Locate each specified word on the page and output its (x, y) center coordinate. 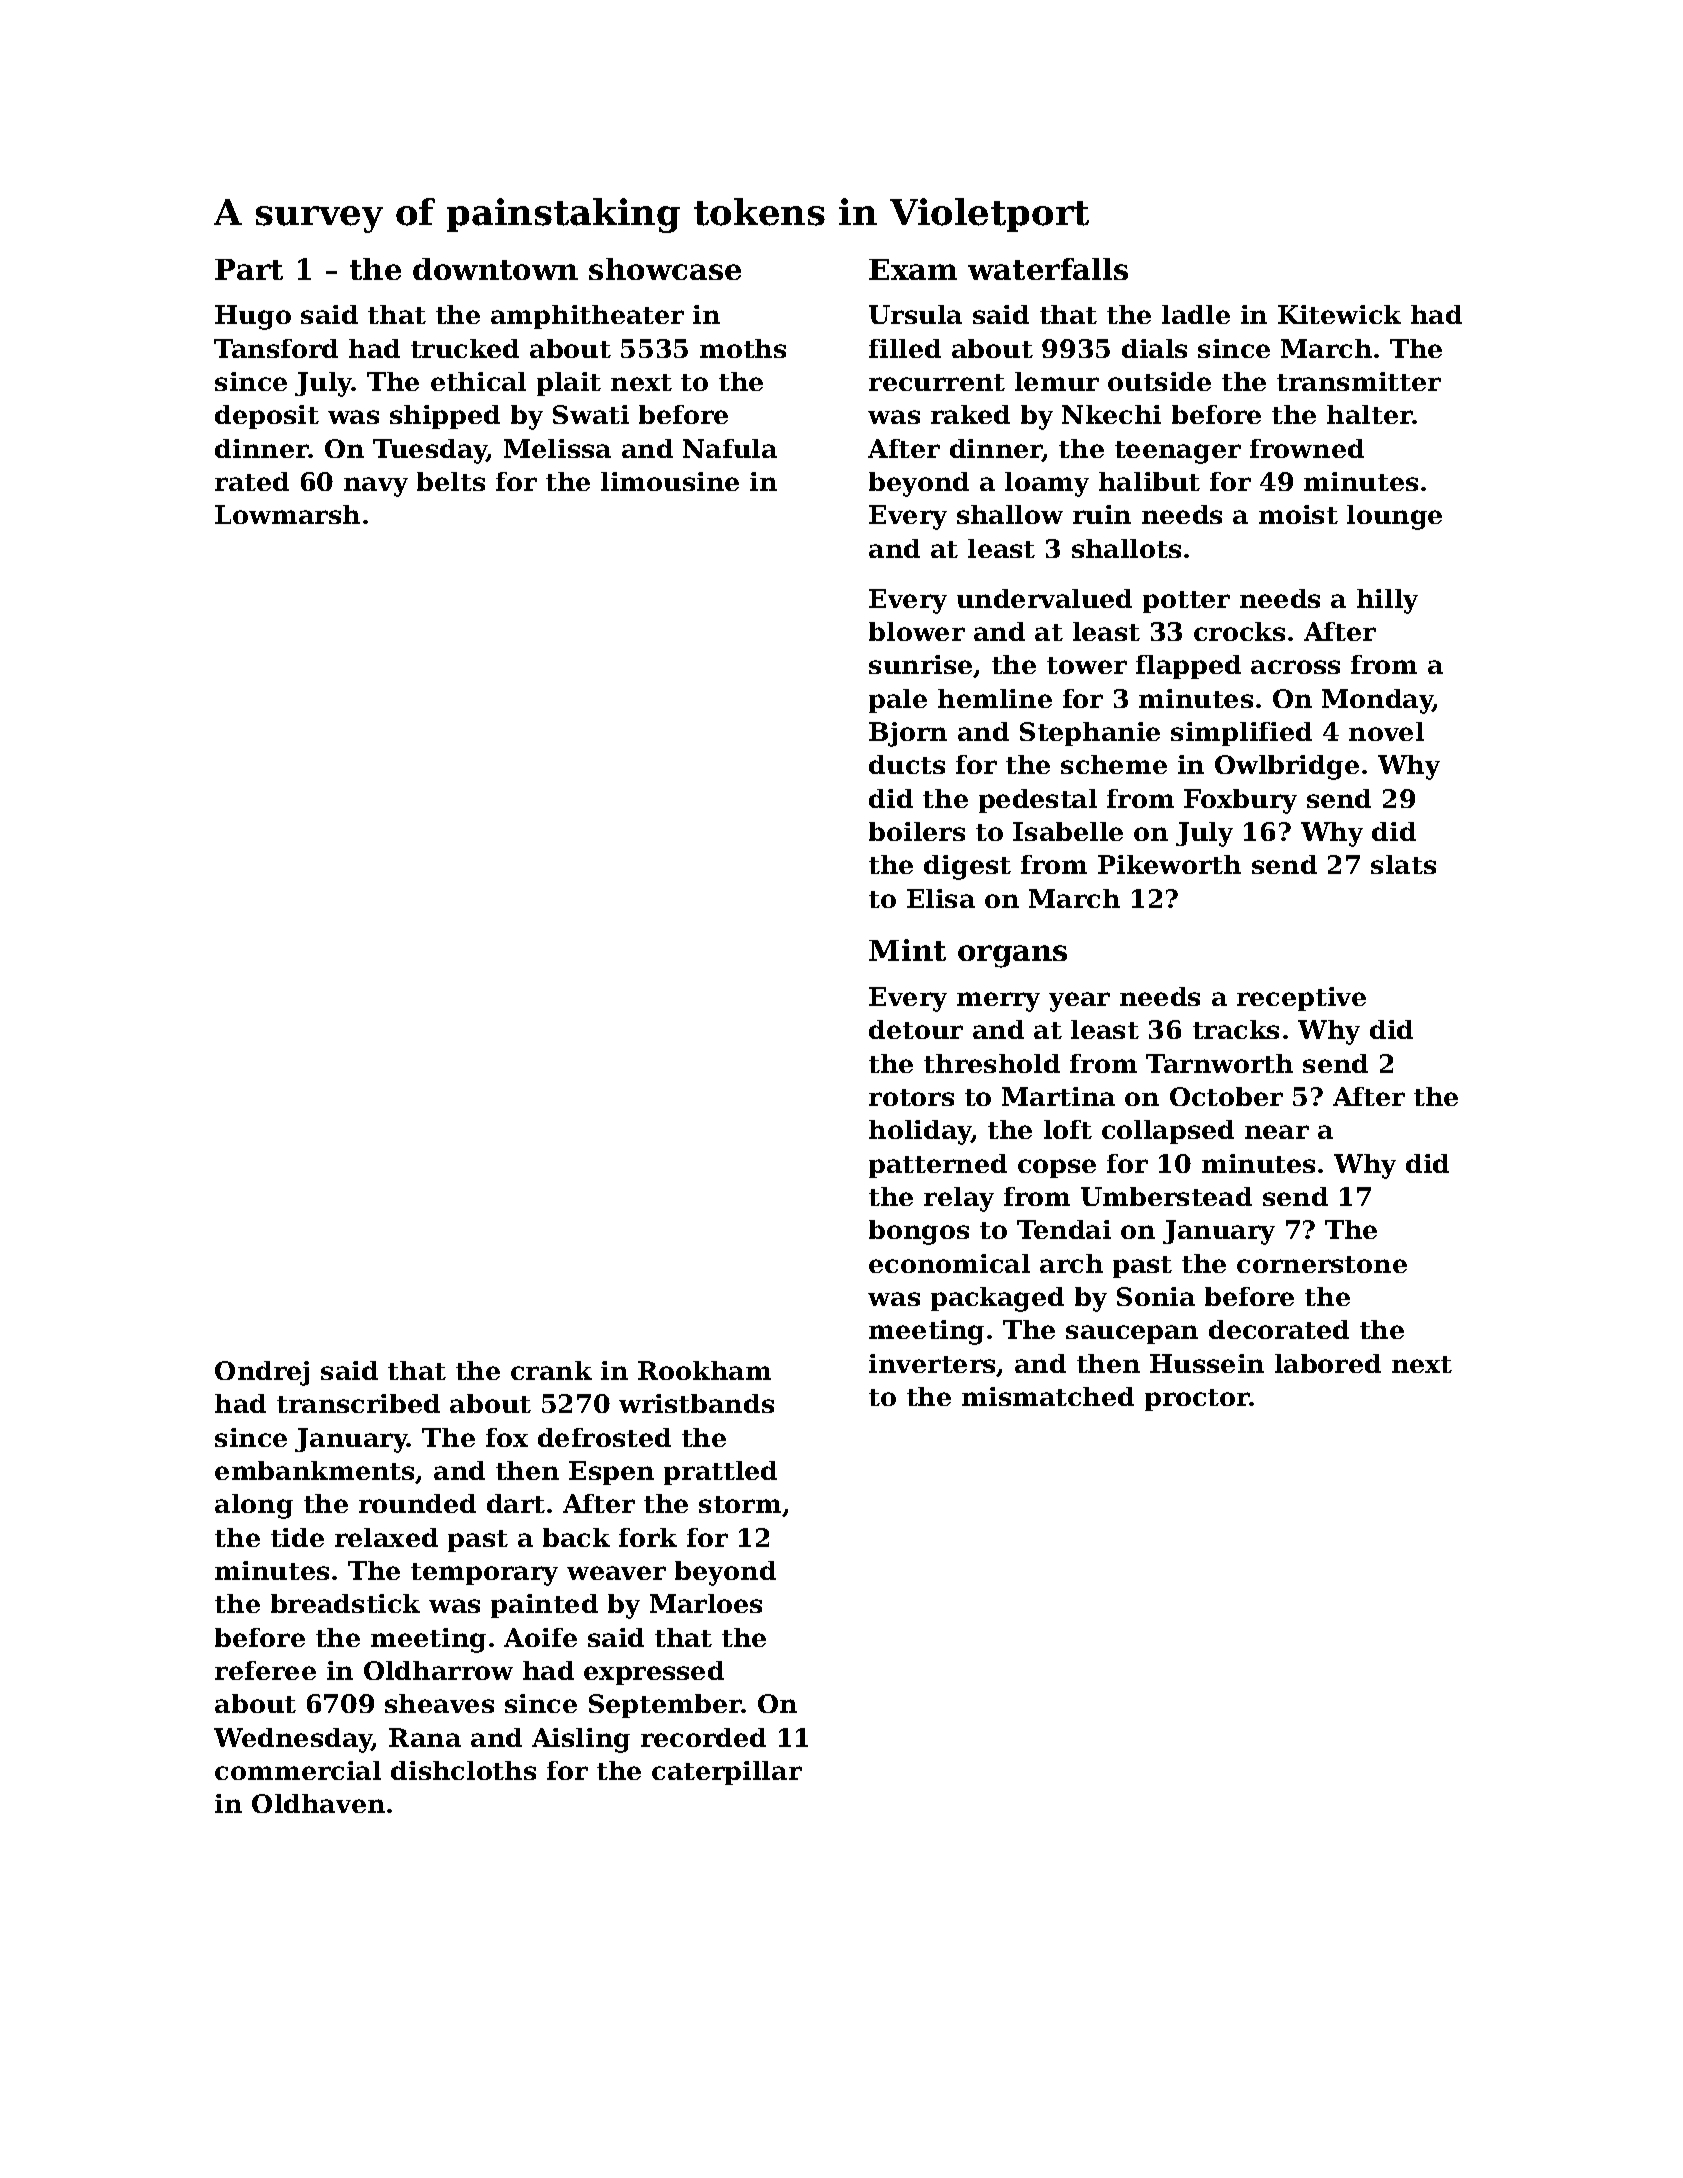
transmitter (1359, 381)
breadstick (345, 1603)
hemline (995, 698)
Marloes (706, 1603)
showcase (665, 269)
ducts (907, 764)
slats (1403, 864)
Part (249, 269)
